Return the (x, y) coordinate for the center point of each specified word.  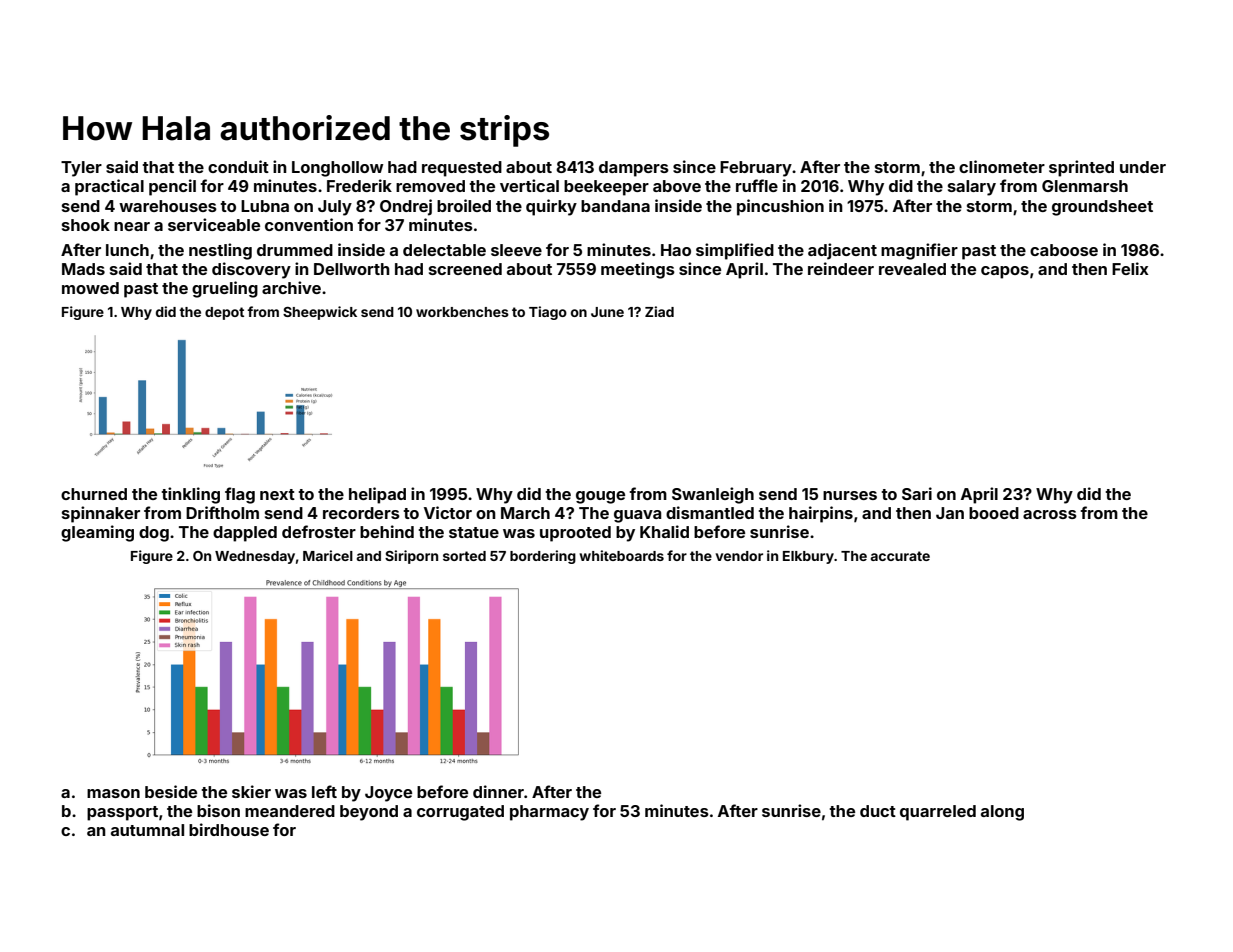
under (1143, 167)
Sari (917, 493)
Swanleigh (713, 495)
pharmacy (549, 813)
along (1002, 813)
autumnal (147, 830)
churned (94, 494)
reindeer (841, 268)
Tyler (81, 169)
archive (291, 287)
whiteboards (621, 555)
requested (462, 169)
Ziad (659, 311)
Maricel (328, 555)
